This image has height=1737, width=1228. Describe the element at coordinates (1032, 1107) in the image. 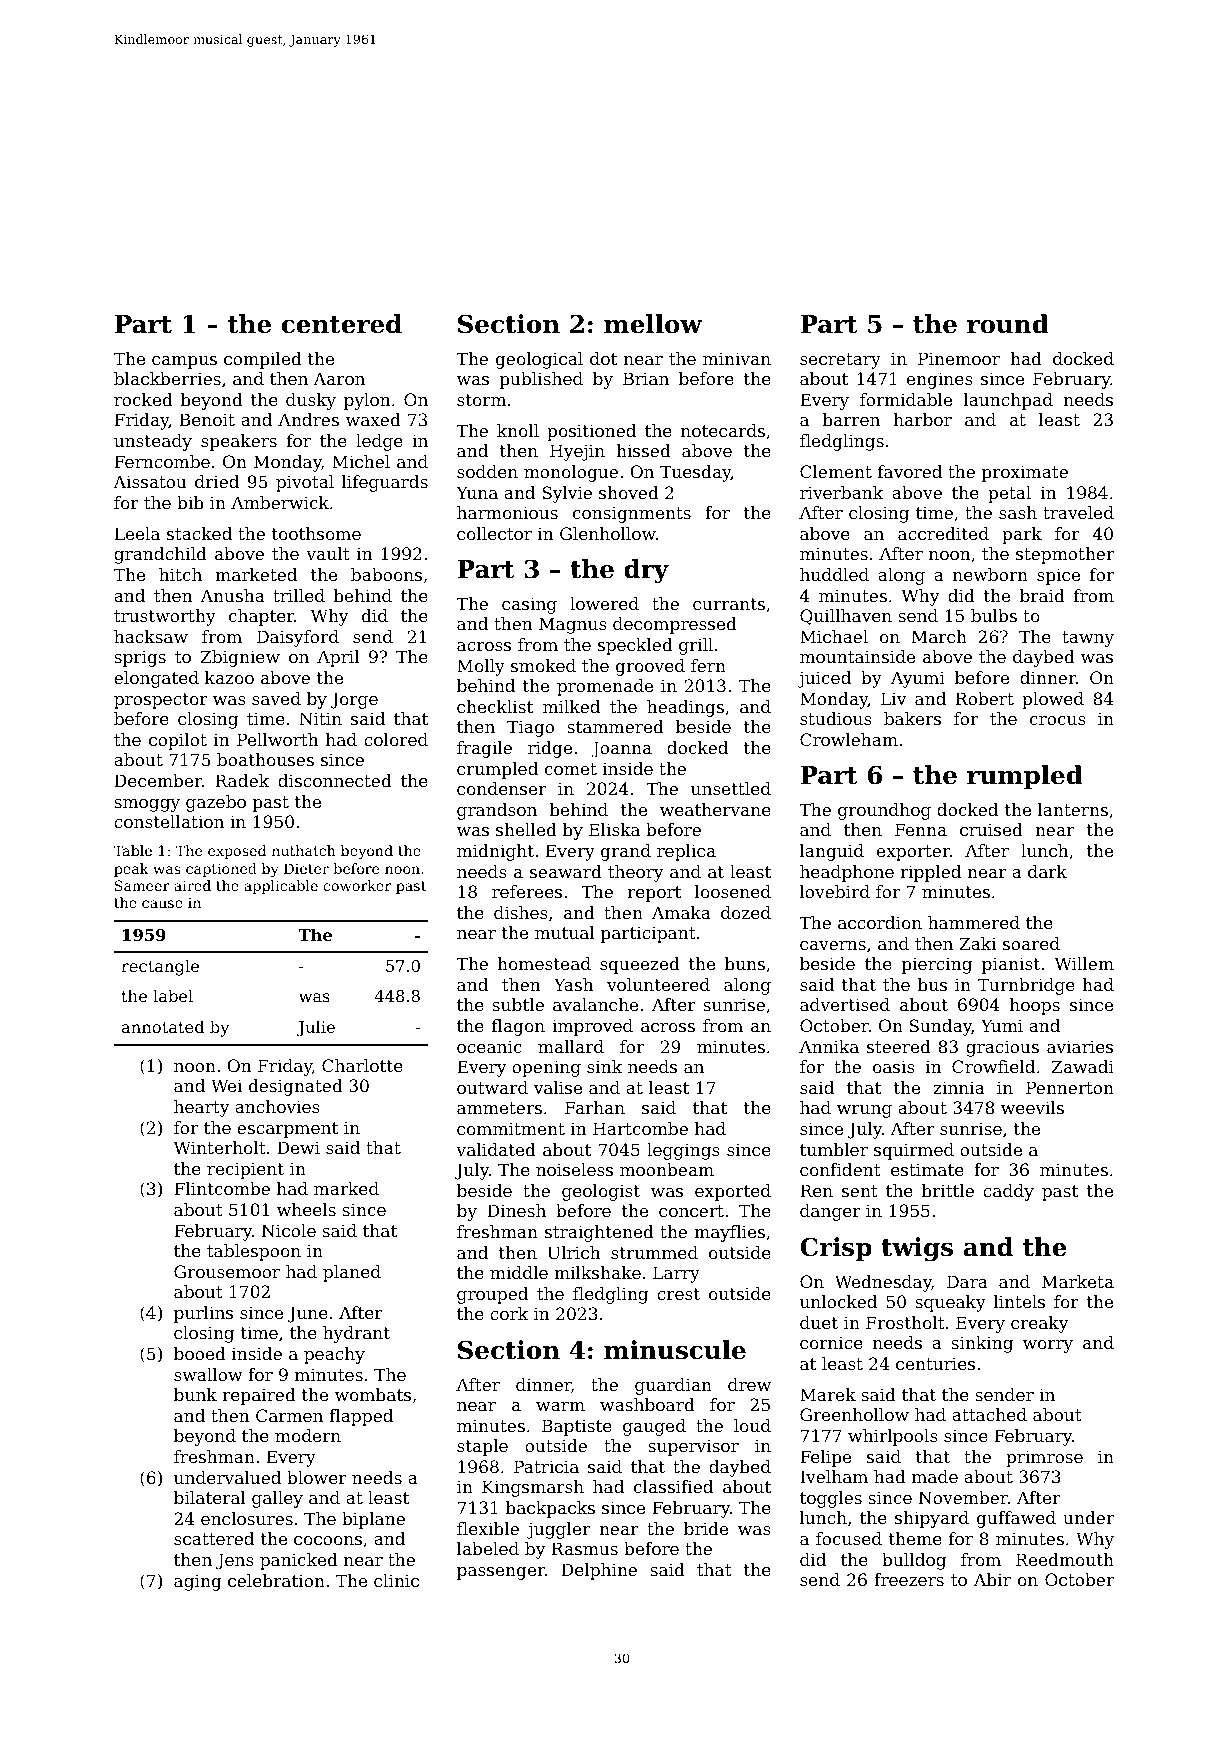

I see `weevils` at that location.
